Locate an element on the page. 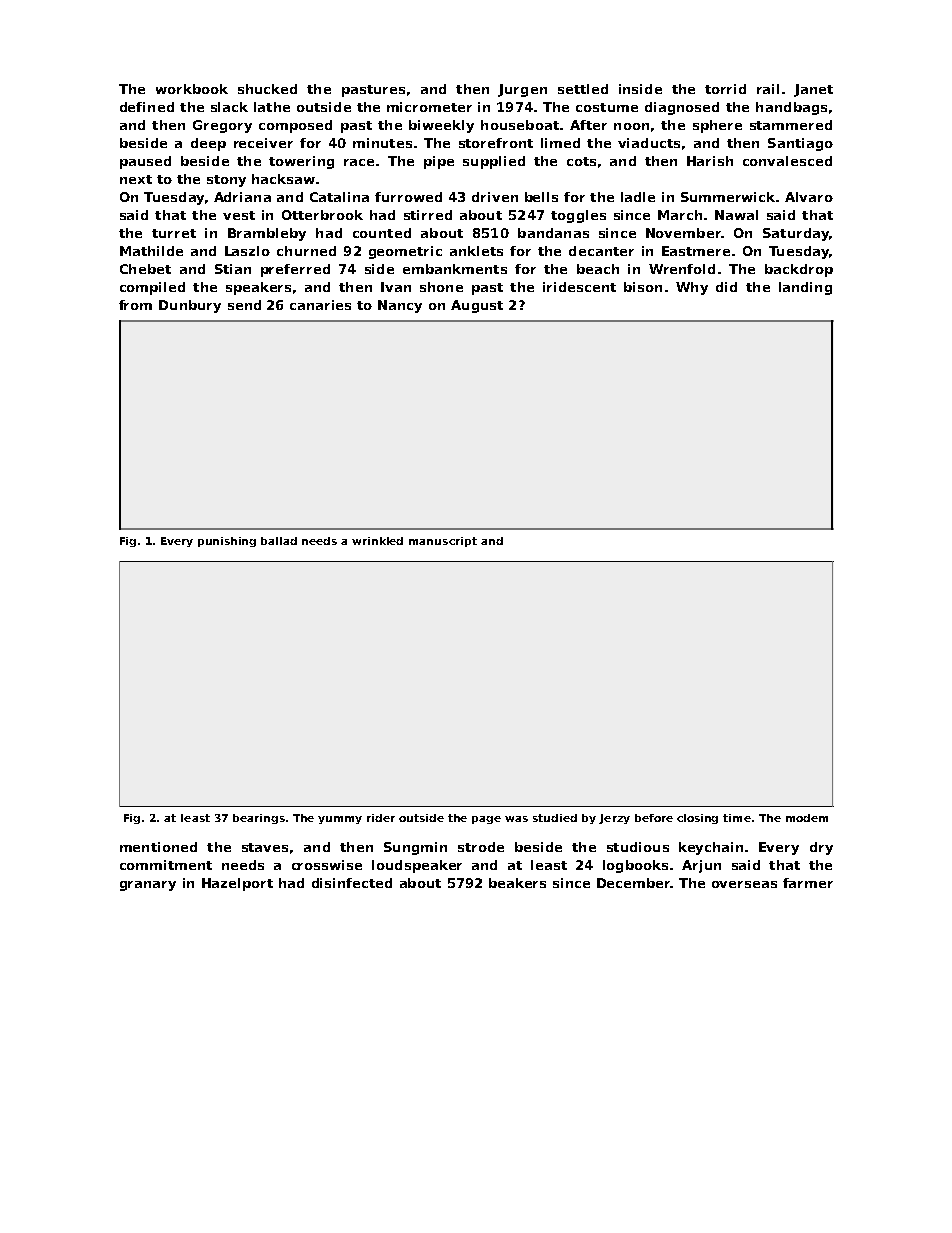 This image has height=1233, width=952. workbook is located at coordinates (192, 89).
